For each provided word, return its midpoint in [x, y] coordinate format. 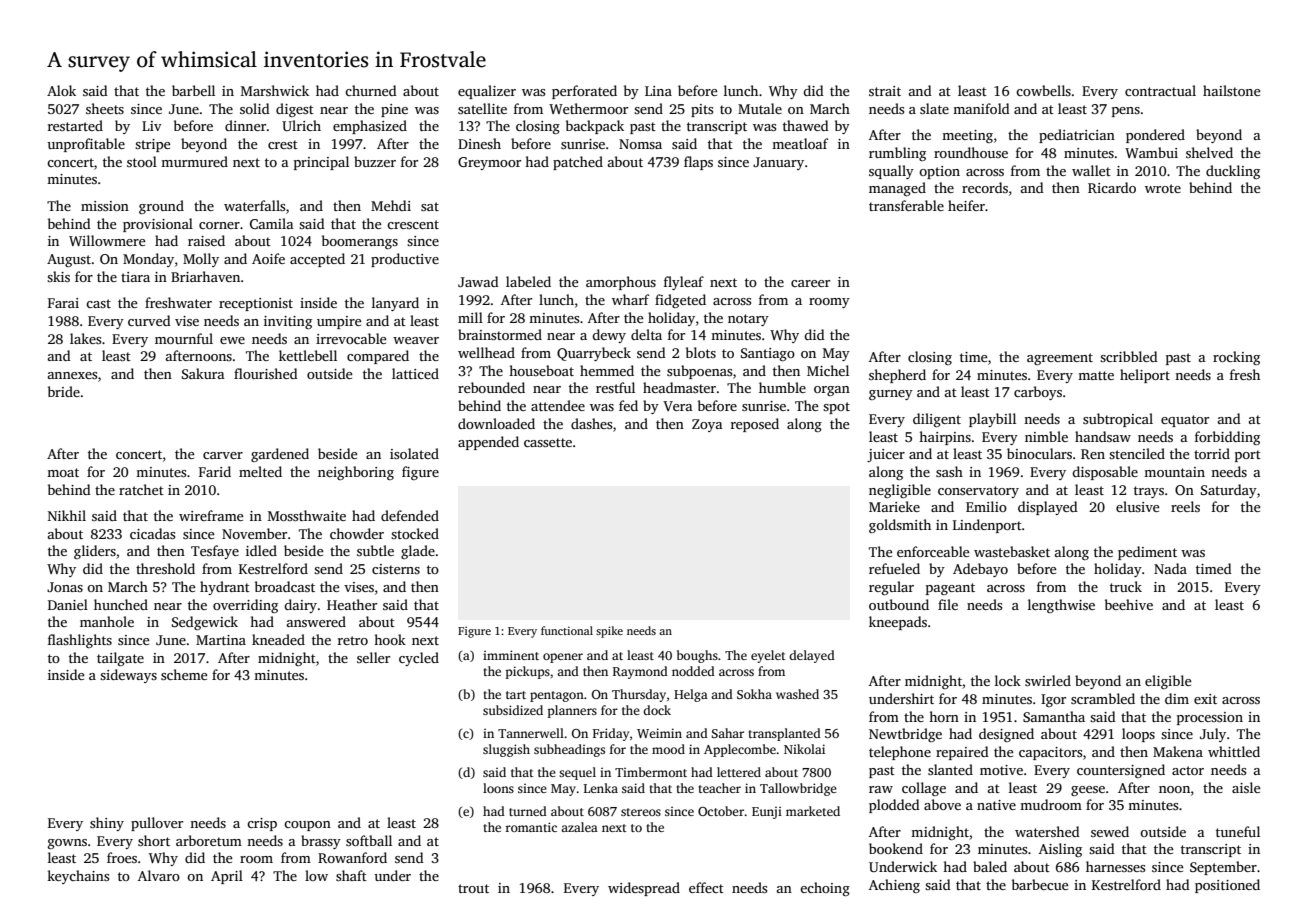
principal [321, 163]
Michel [828, 370]
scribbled [1129, 356]
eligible [1168, 682]
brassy [321, 842]
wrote [1163, 188]
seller [373, 657]
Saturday [1229, 491]
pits [702, 110]
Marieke [894, 506]
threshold [165, 568]
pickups [528, 672]
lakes [85, 338]
